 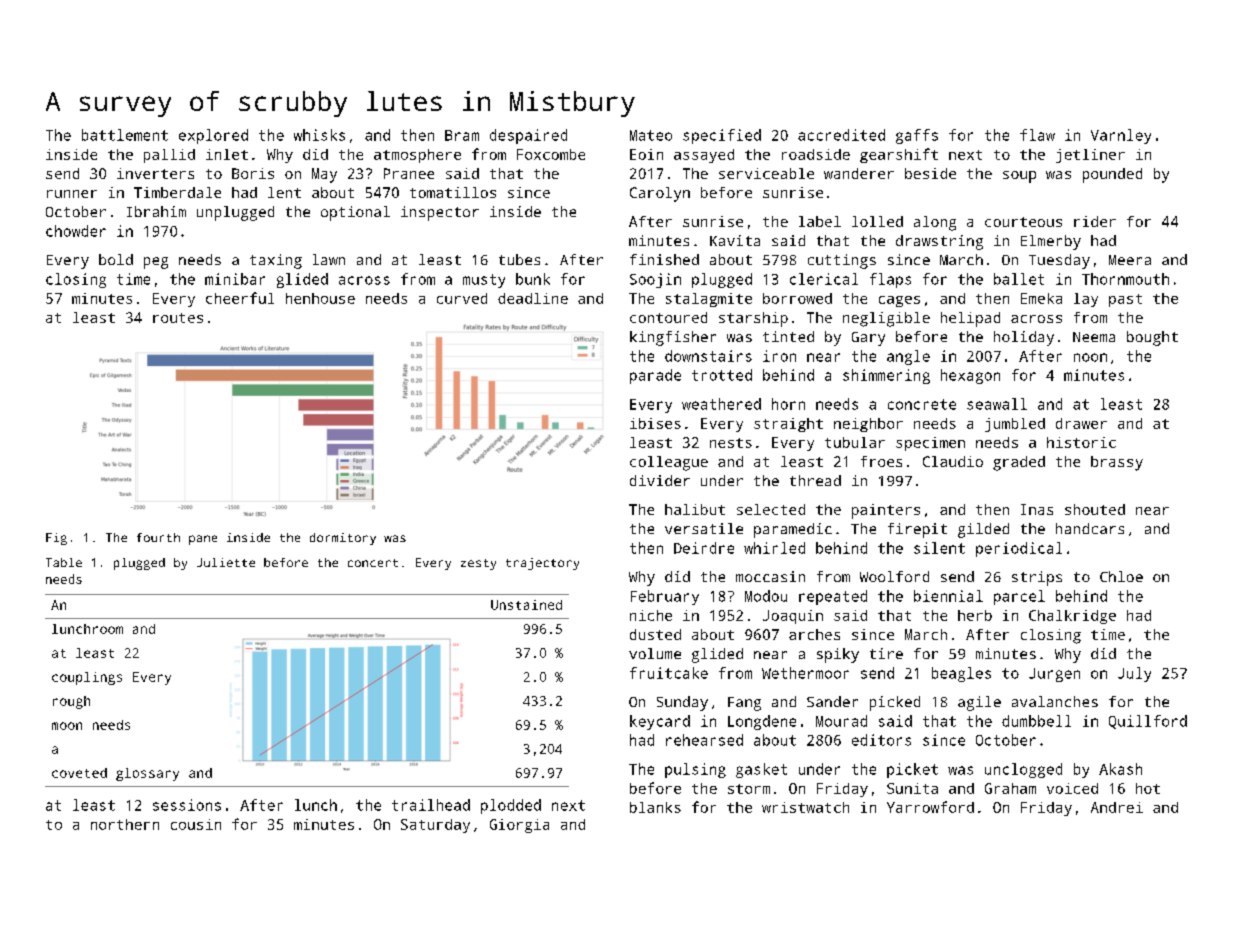 I want to click on fourth, so click(x=158, y=537).
